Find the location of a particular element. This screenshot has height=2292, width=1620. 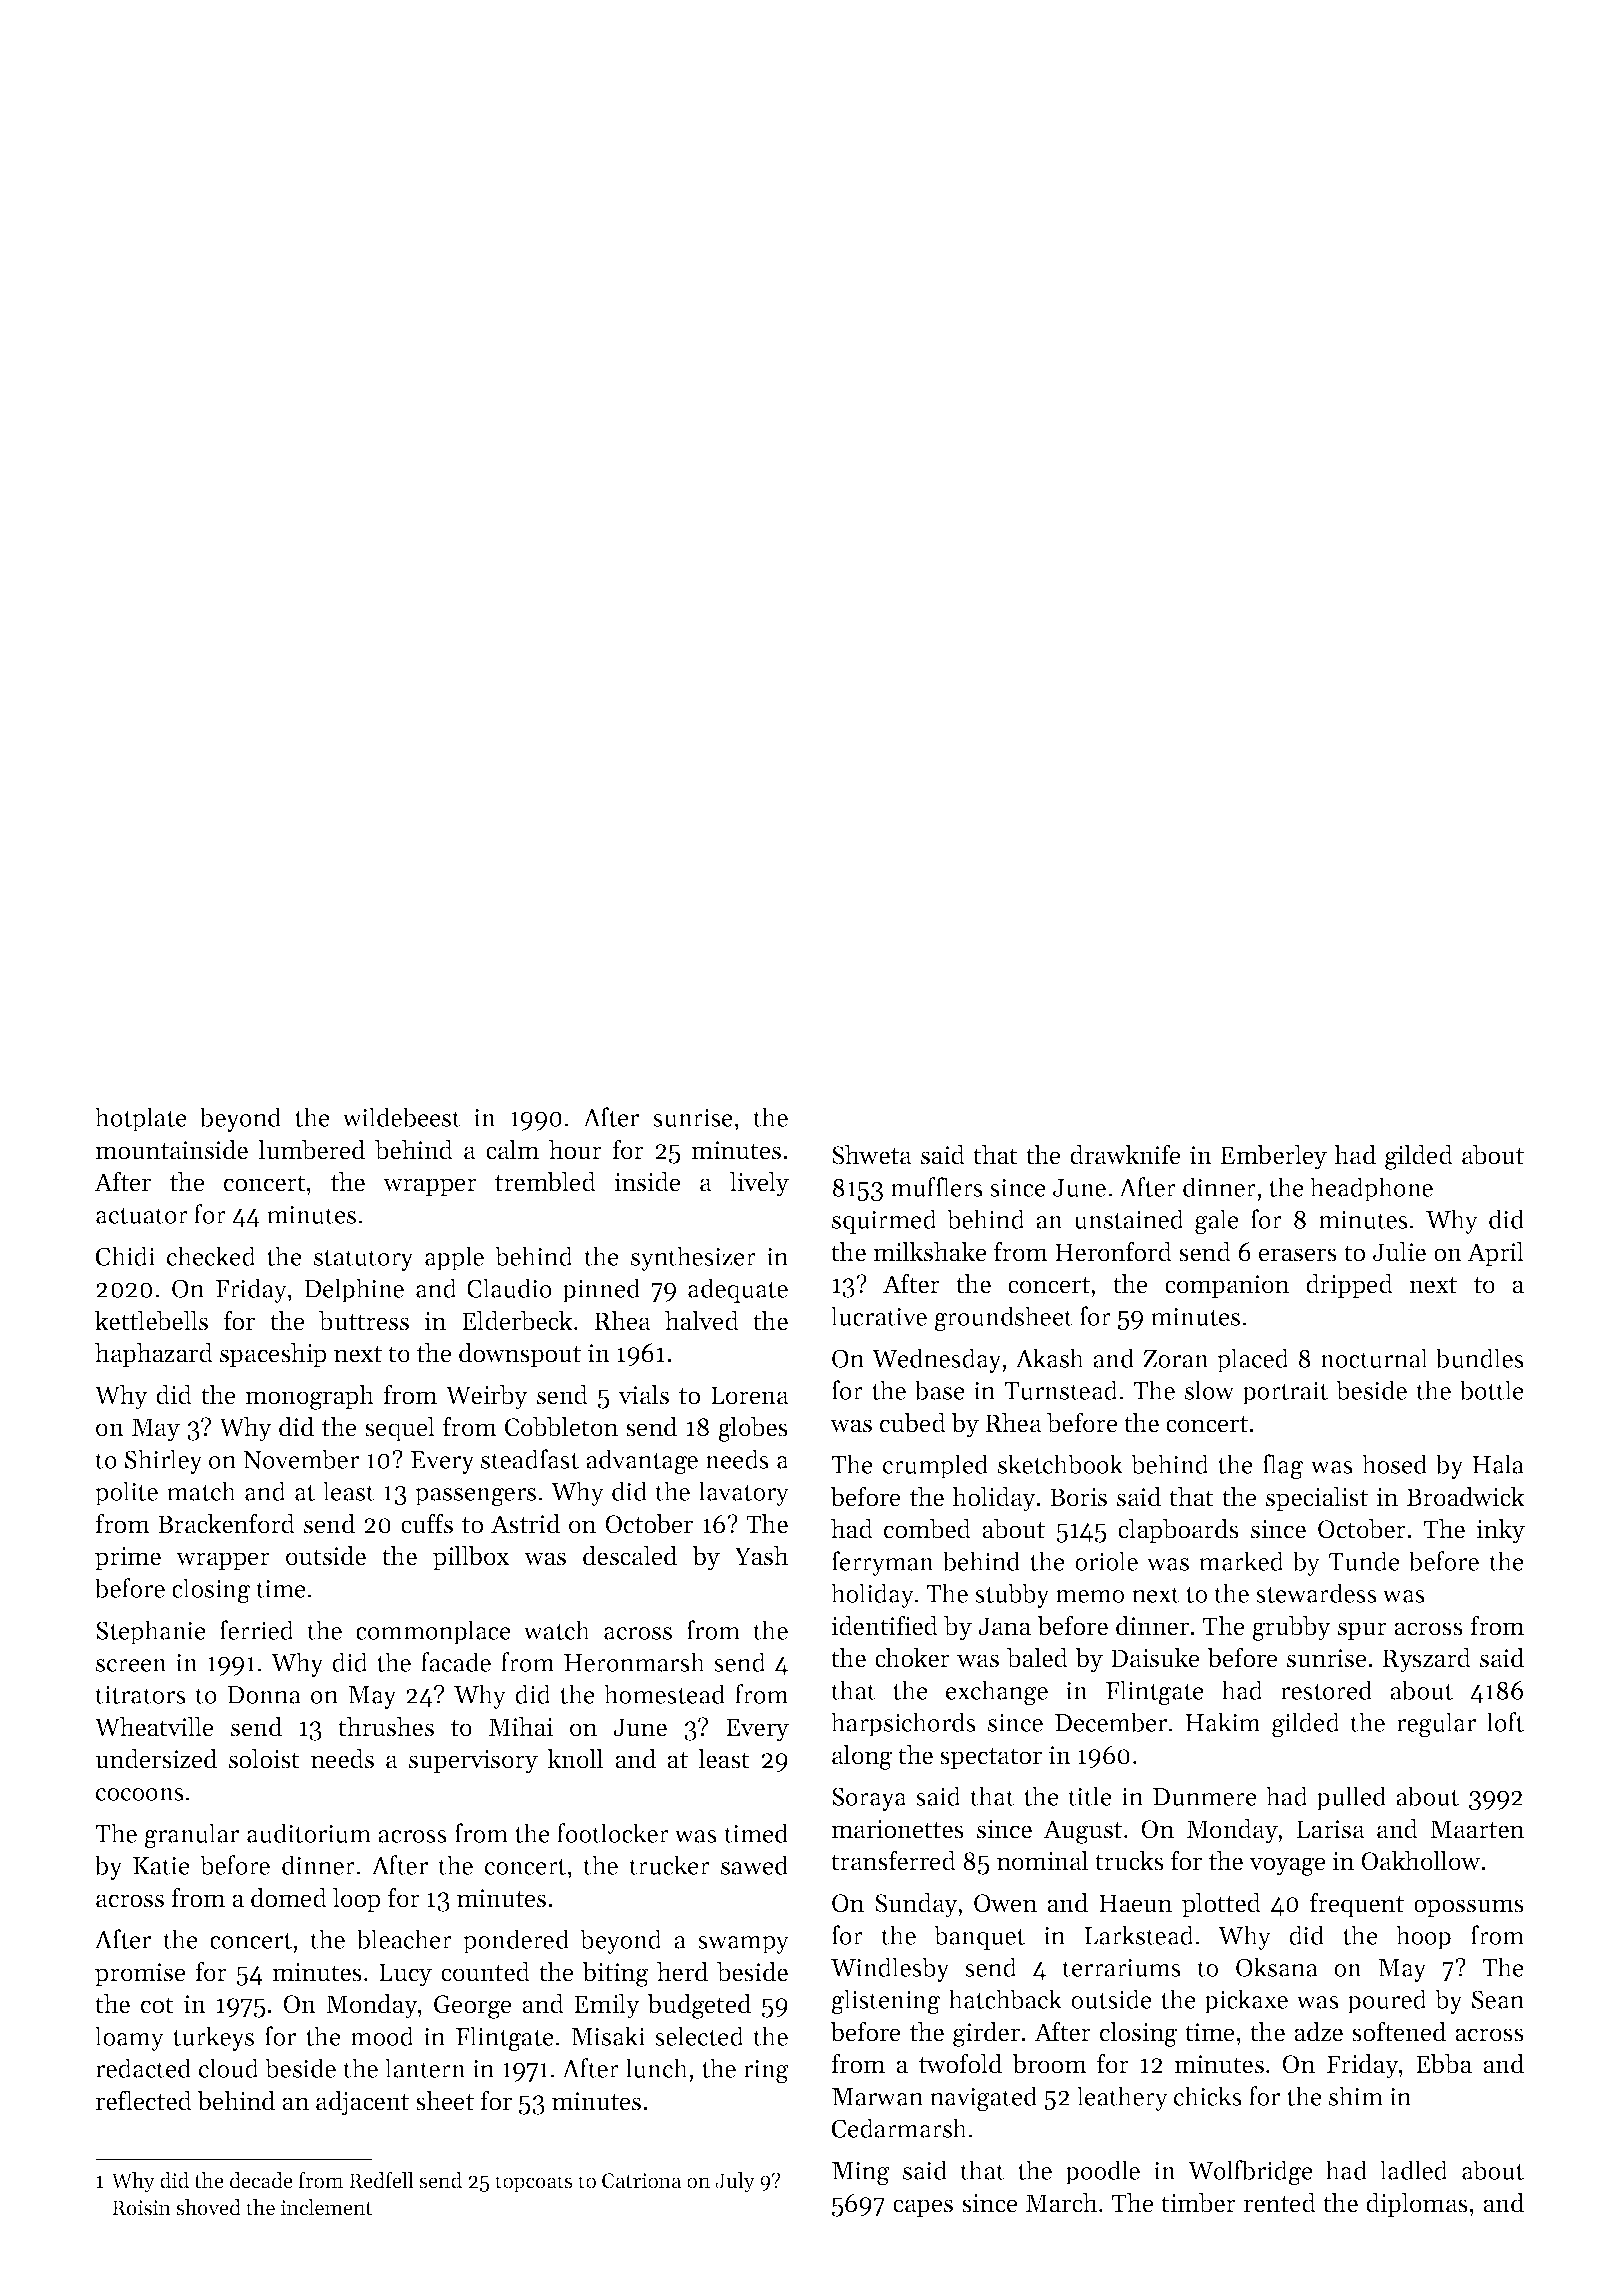

drawknife is located at coordinates (1125, 1154).
